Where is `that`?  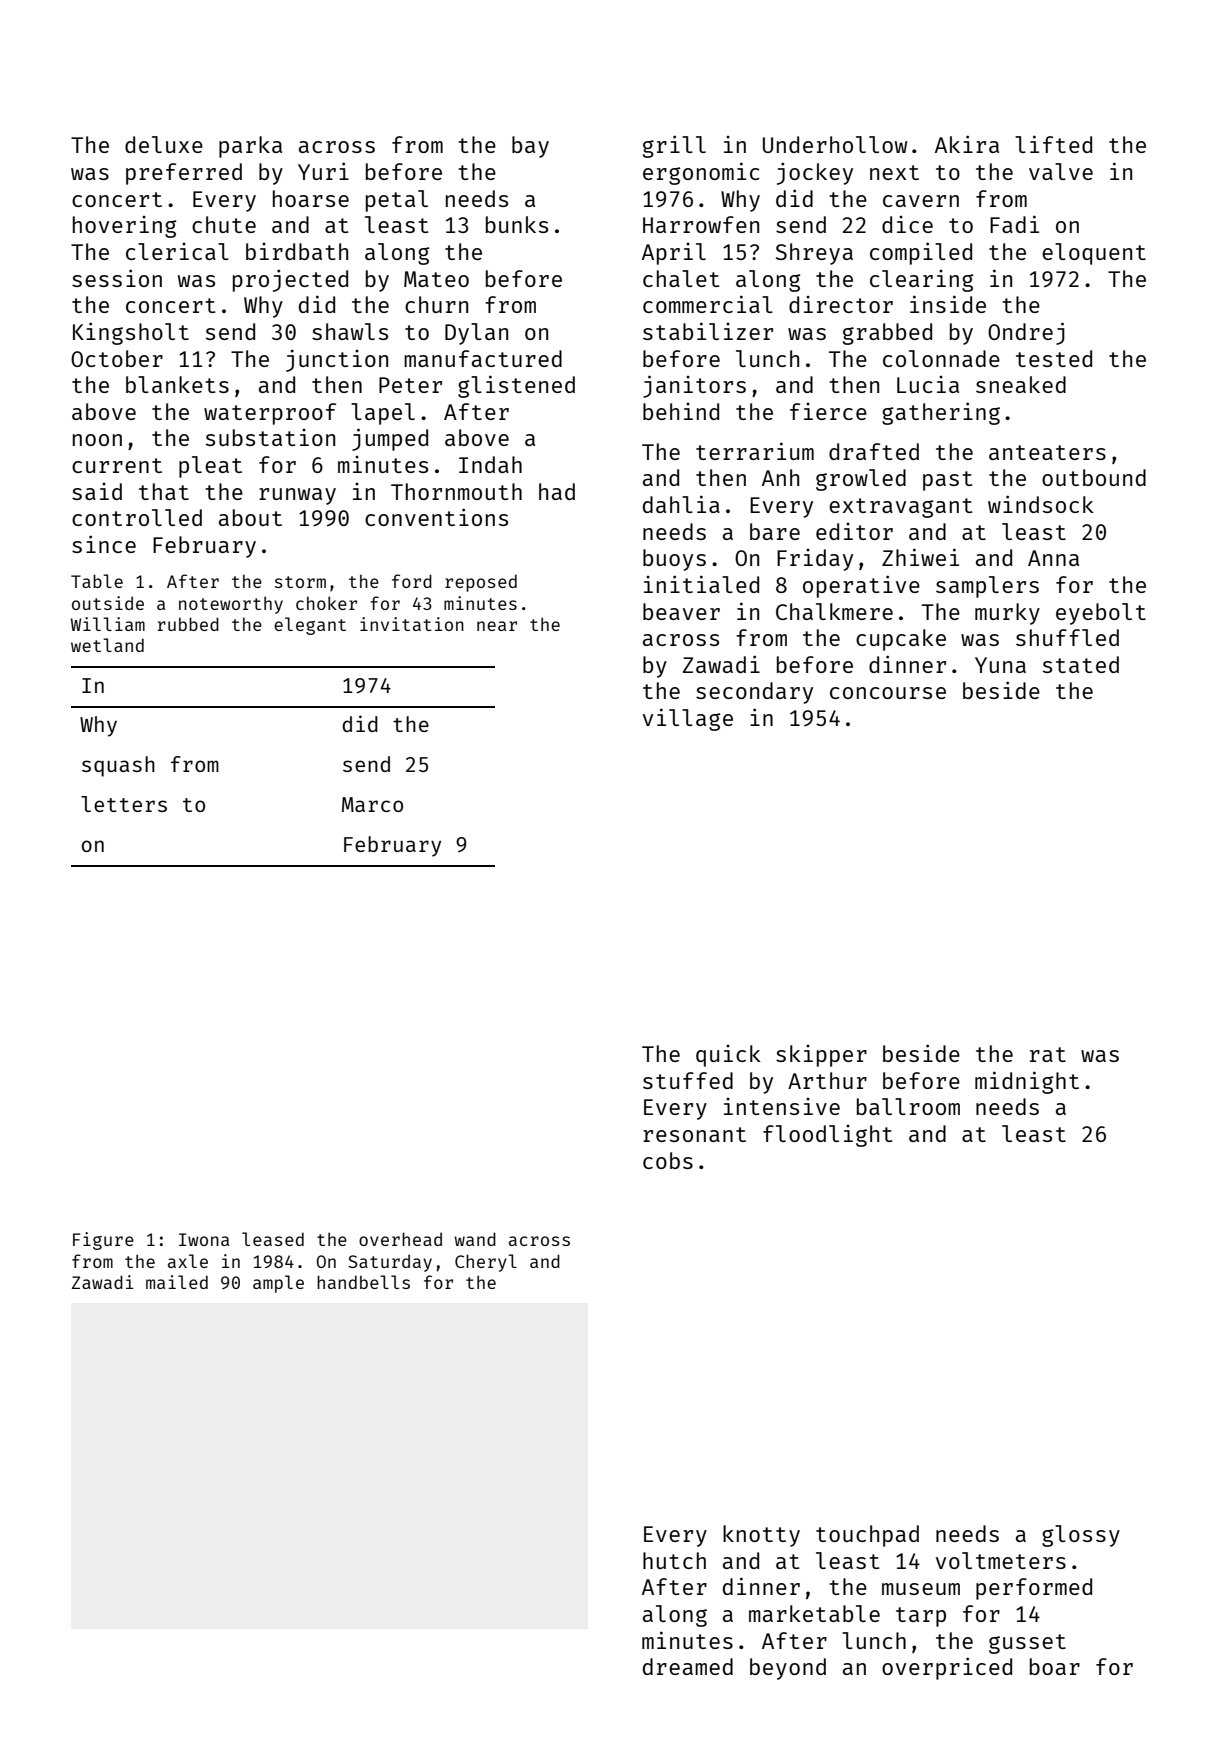 that is located at coordinates (164, 491).
